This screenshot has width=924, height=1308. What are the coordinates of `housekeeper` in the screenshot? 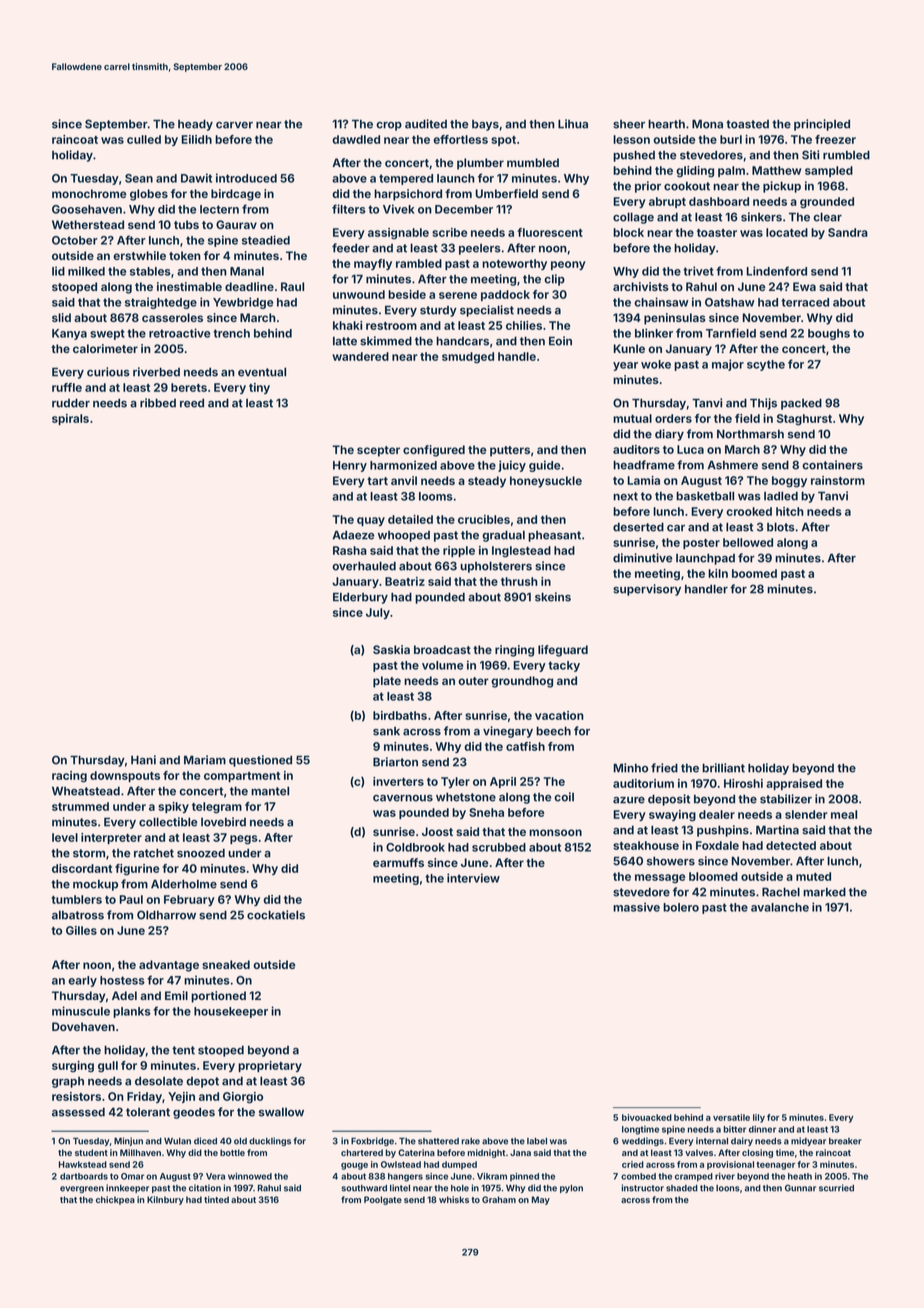 It's located at (231, 1012).
